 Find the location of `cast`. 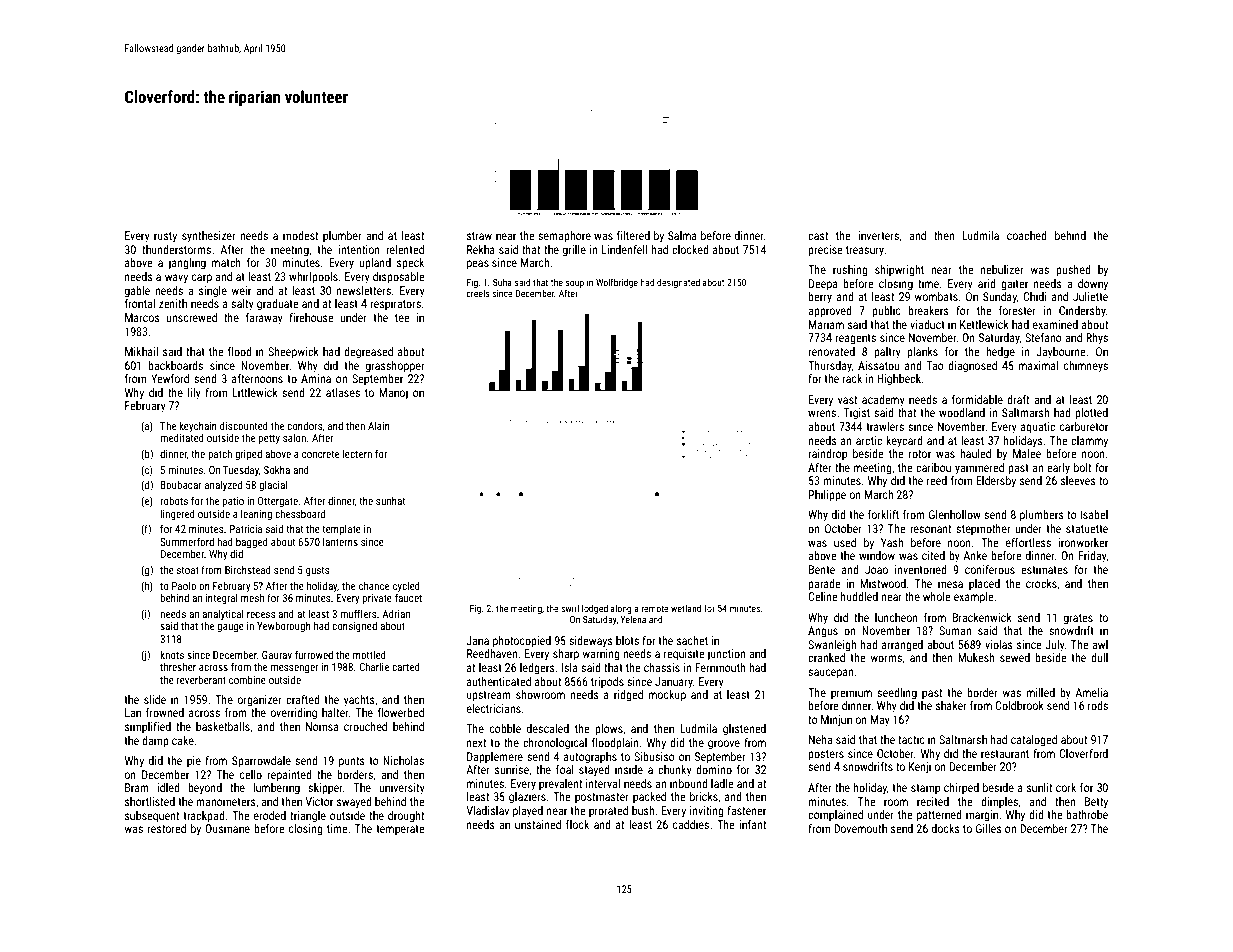

cast is located at coordinates (818, 236).
